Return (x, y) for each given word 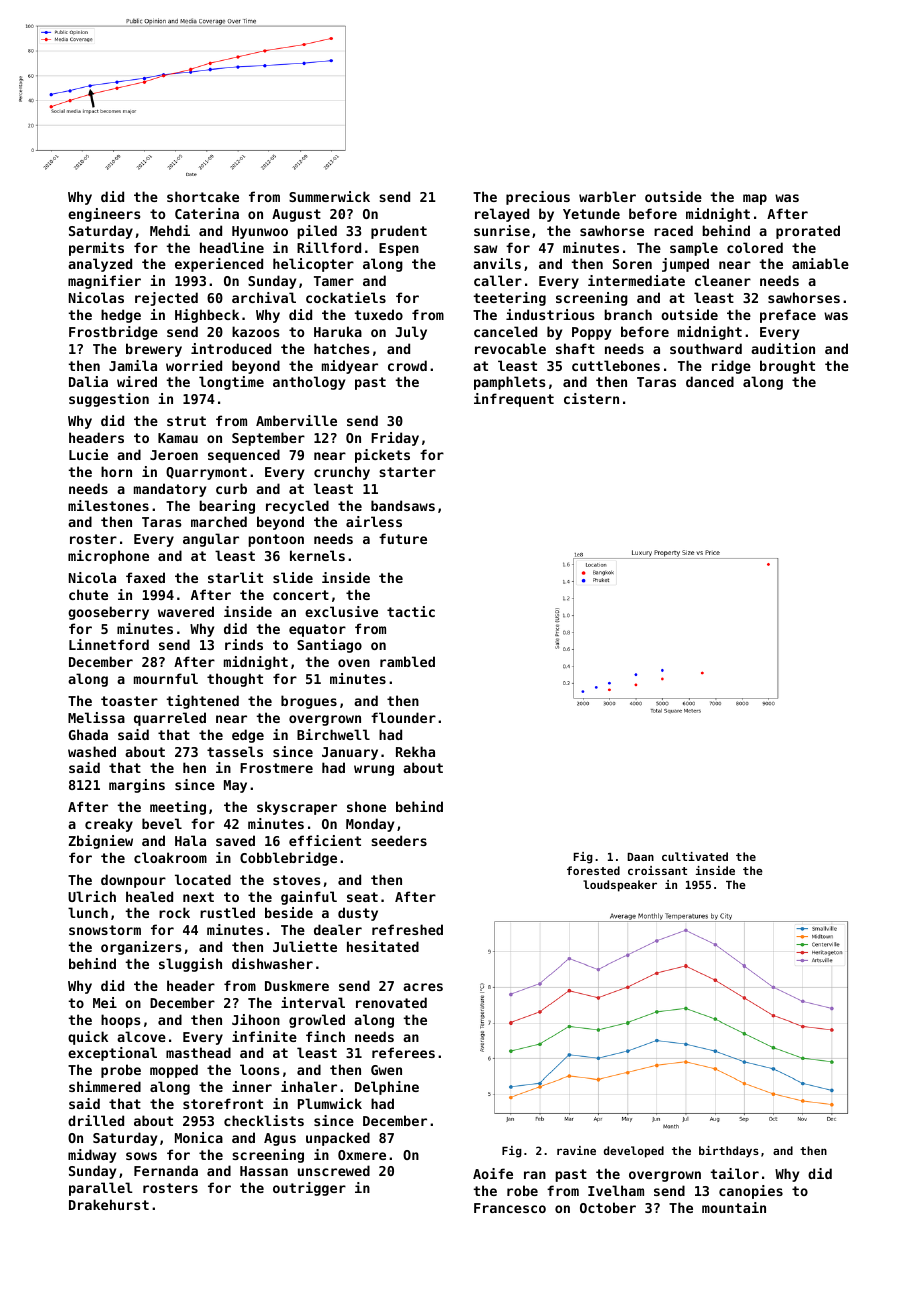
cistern (591, 398)
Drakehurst (109, 1204)
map (755, 199)
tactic (411, 611)
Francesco (510, 1208)
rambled (407, 661)
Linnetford (109, 644)
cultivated (695, 856)
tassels (235, 751)
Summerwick (329, 196)
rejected (166, 299)
